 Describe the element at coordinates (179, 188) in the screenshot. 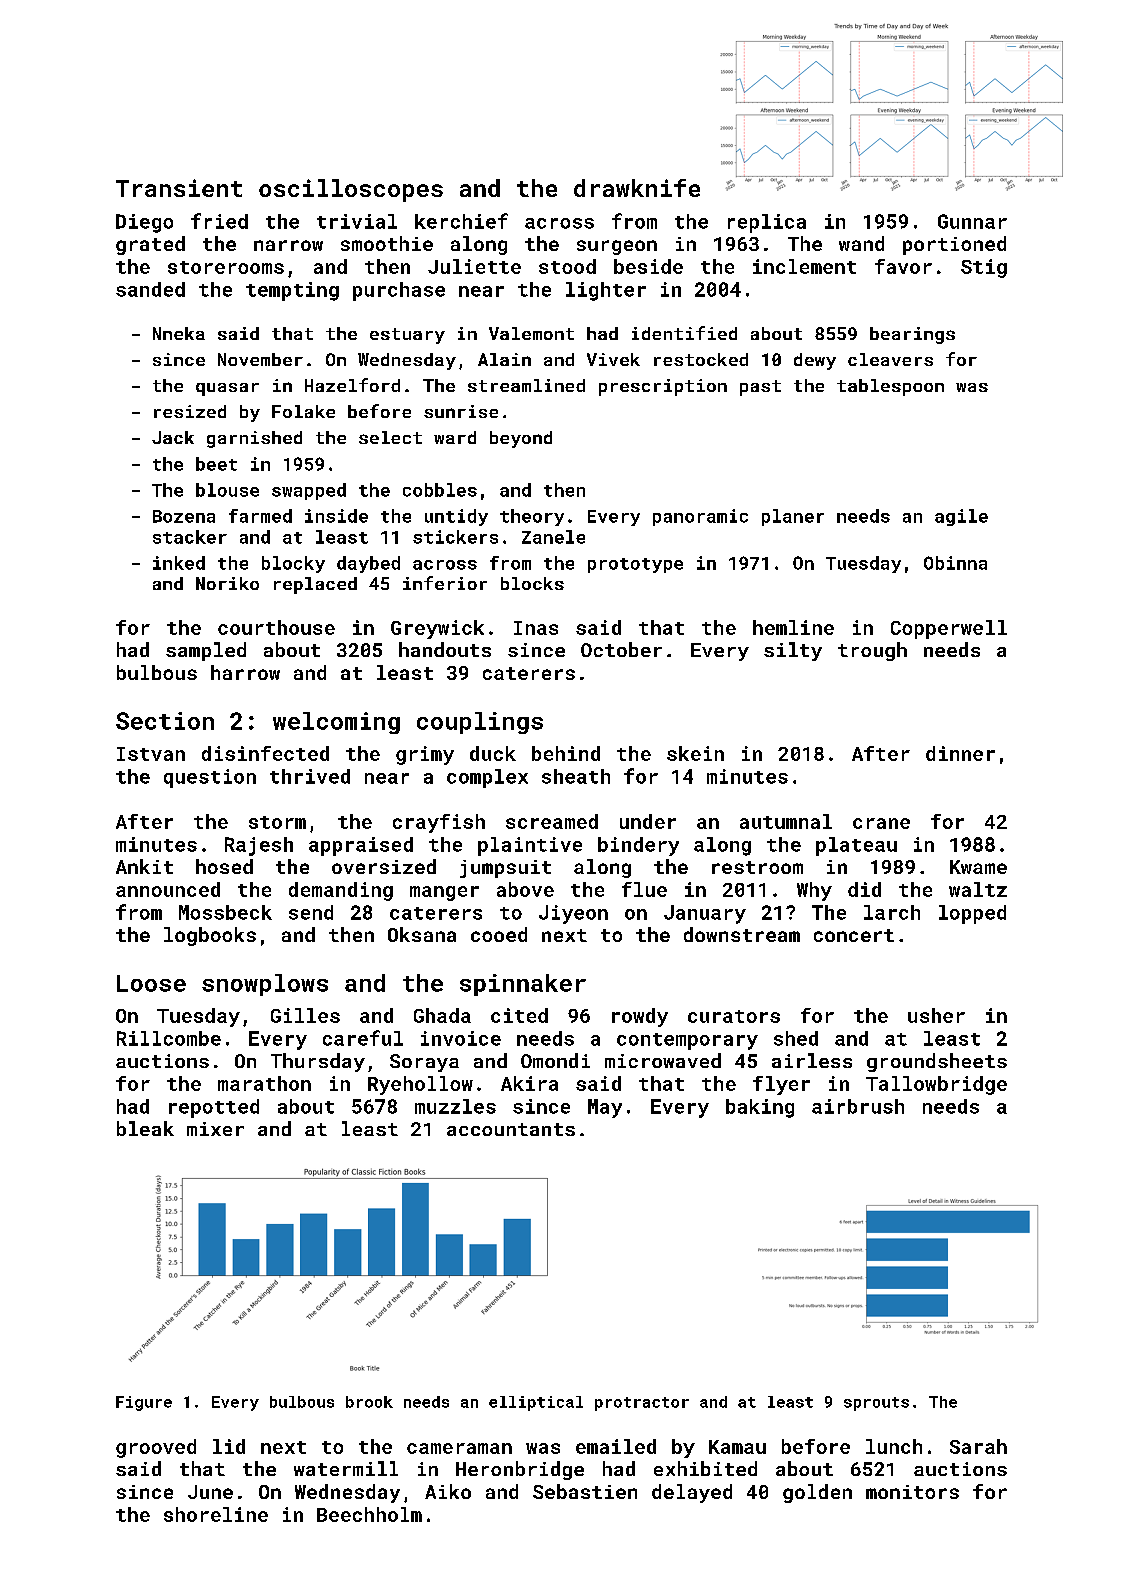

I see `Transient` at that location.
